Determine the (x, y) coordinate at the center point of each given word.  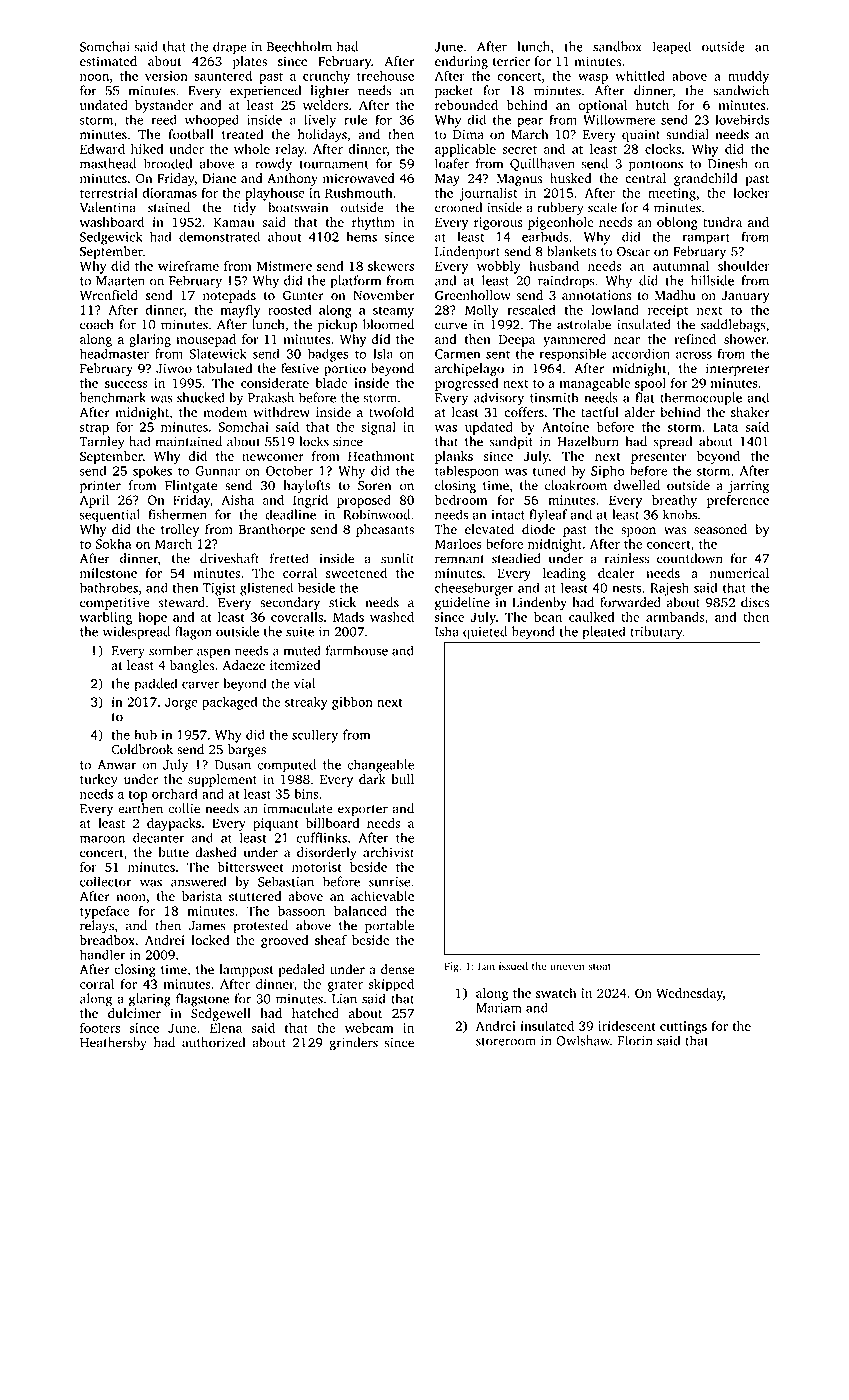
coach (96, 324)
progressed (466, 384)
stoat (599, 966)
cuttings (683, 1027)
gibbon (352, 703)
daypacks (174, 824)
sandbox (617, 46)
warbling (106, 618)
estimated (108, 61)
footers (100, 1027)
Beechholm (299, 46)
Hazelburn (588, 441)
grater (345, 986)
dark (372, 779)
